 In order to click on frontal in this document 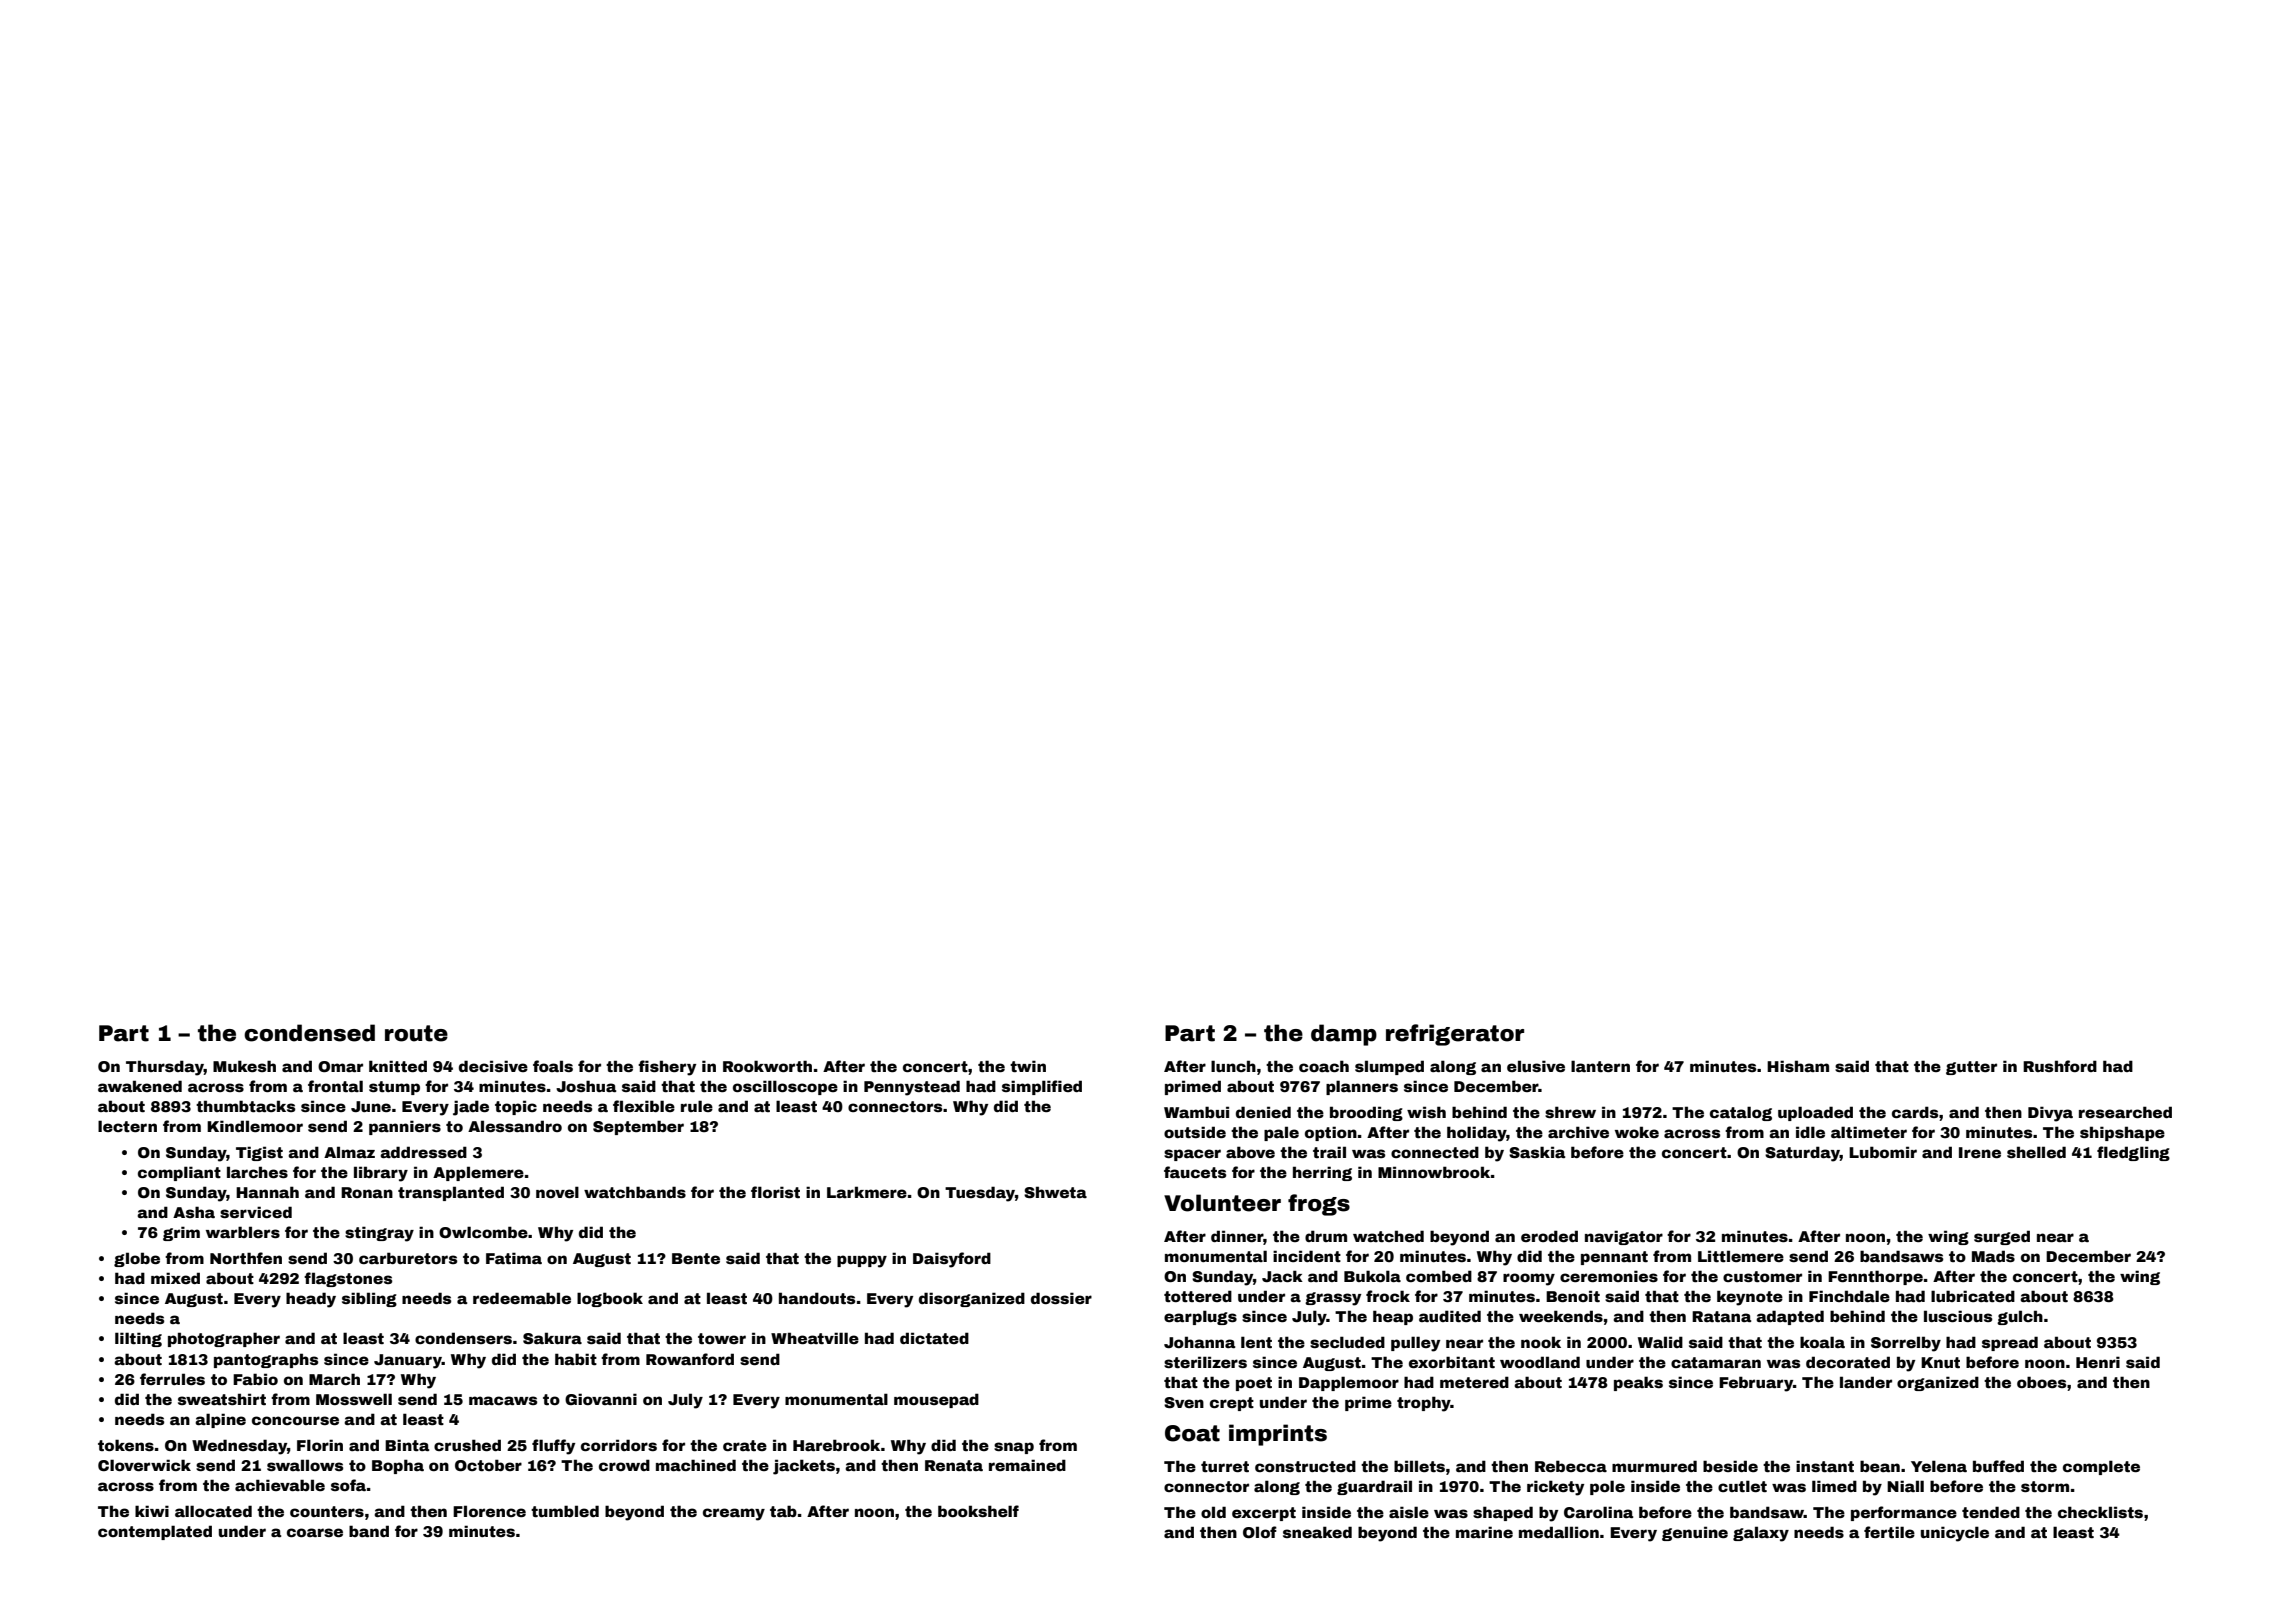, I will do `click(335, 1086)`.
